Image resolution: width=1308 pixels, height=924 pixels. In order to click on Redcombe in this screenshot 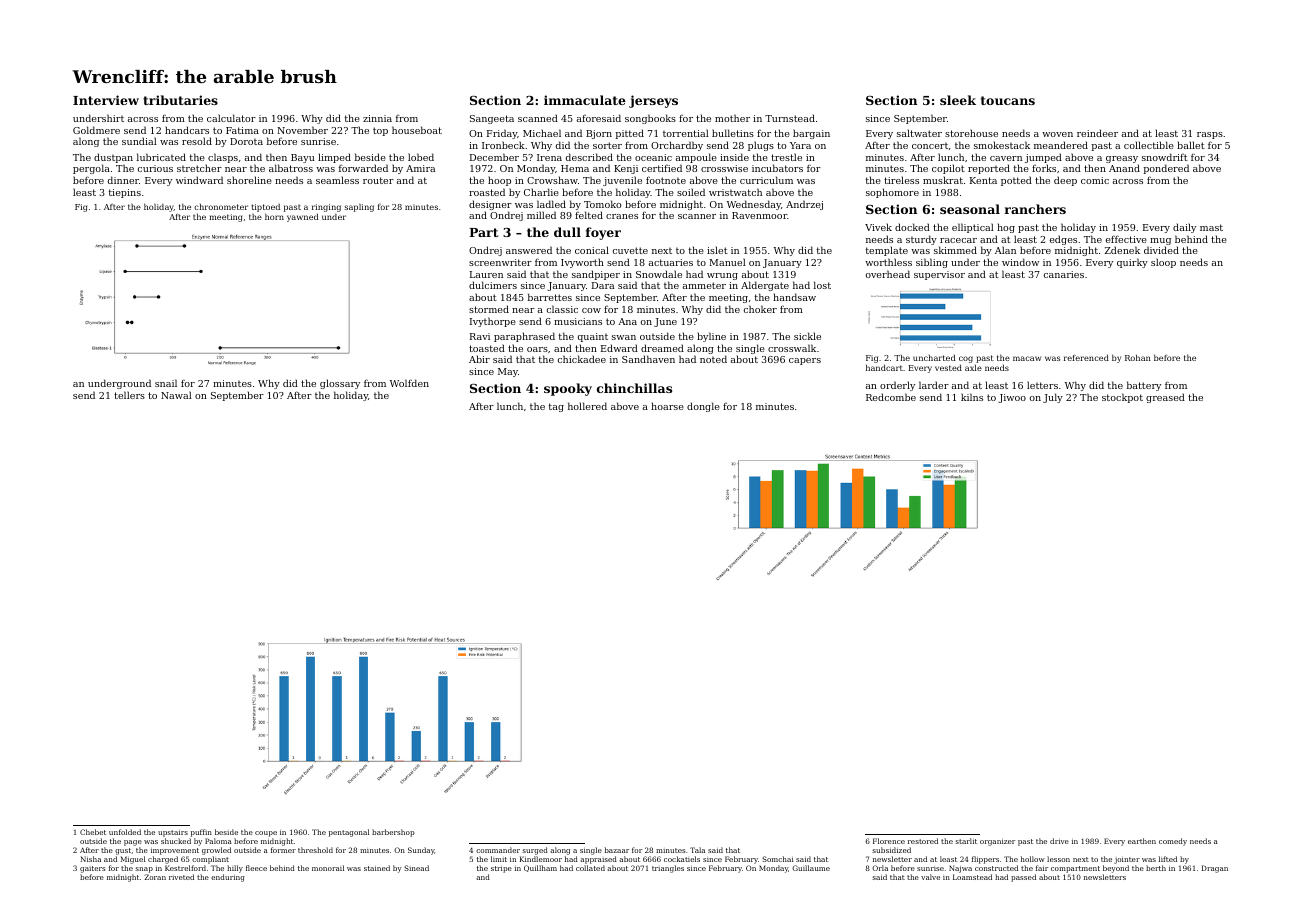, I will do `click(891, 397)`.
